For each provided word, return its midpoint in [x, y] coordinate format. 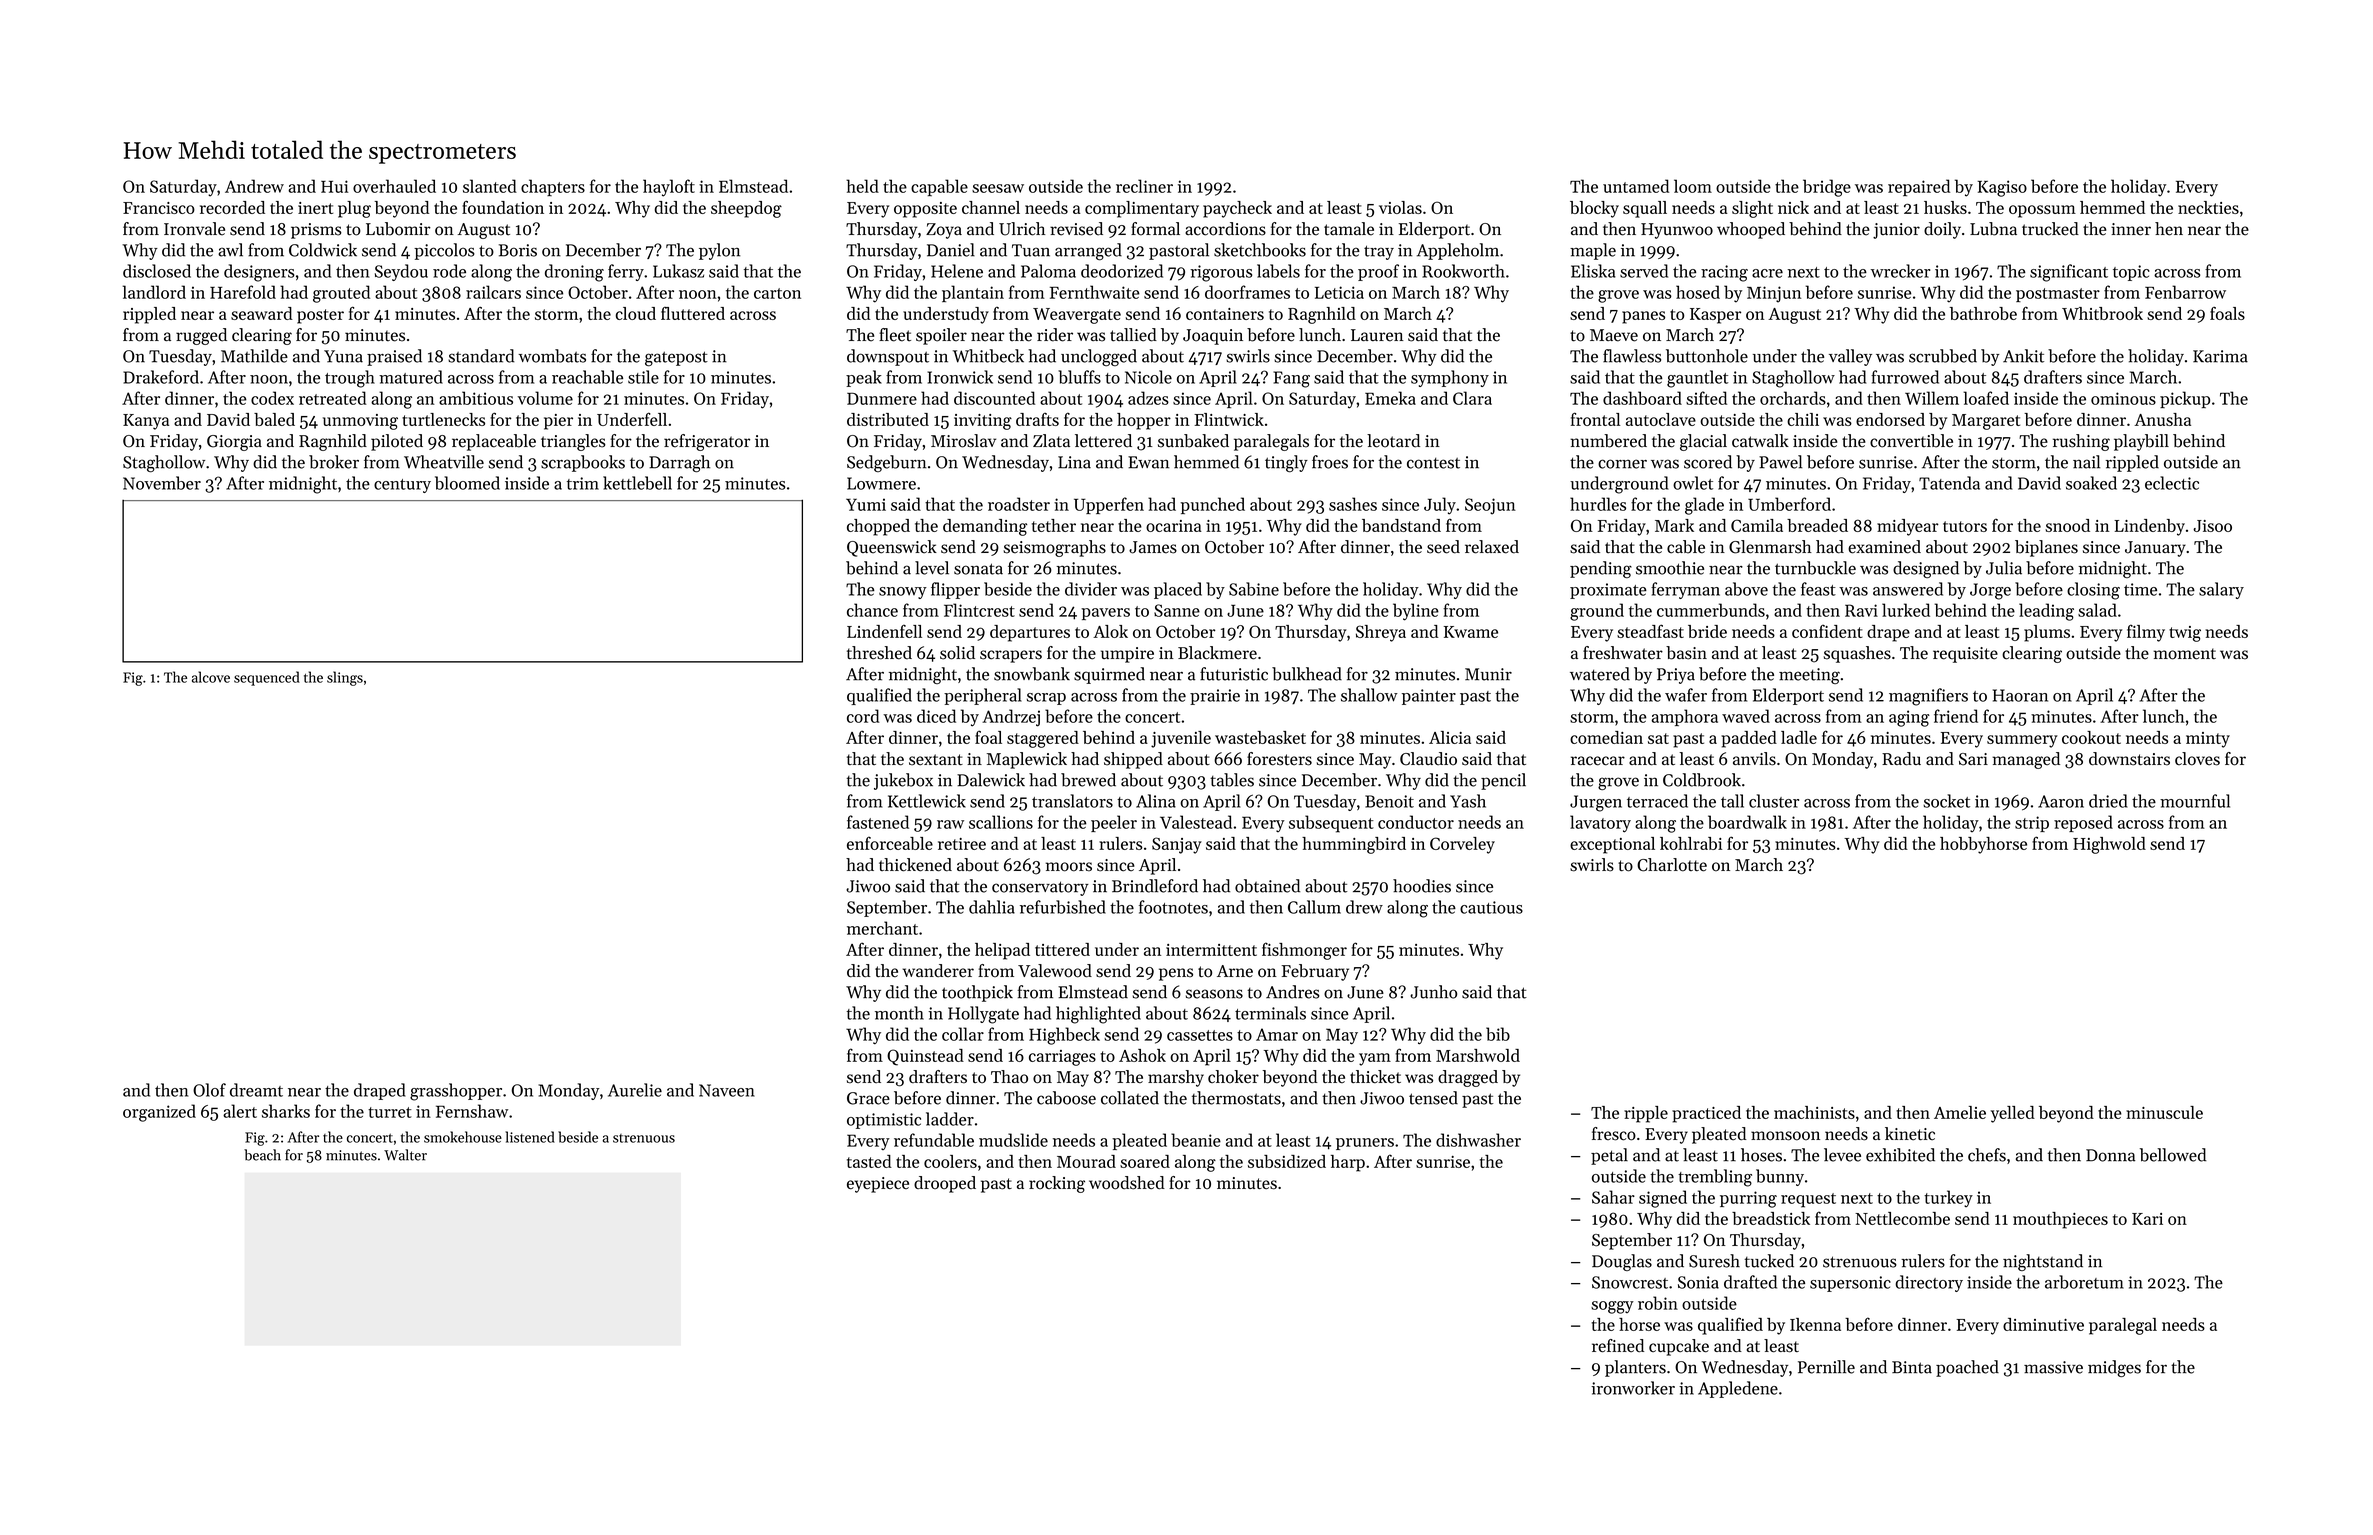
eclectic [2172, 483]
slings [345, 678]
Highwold [2109, 845]
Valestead [1196, 822]
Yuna [343, 356]
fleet [895, 335]
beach [262, 1155]
